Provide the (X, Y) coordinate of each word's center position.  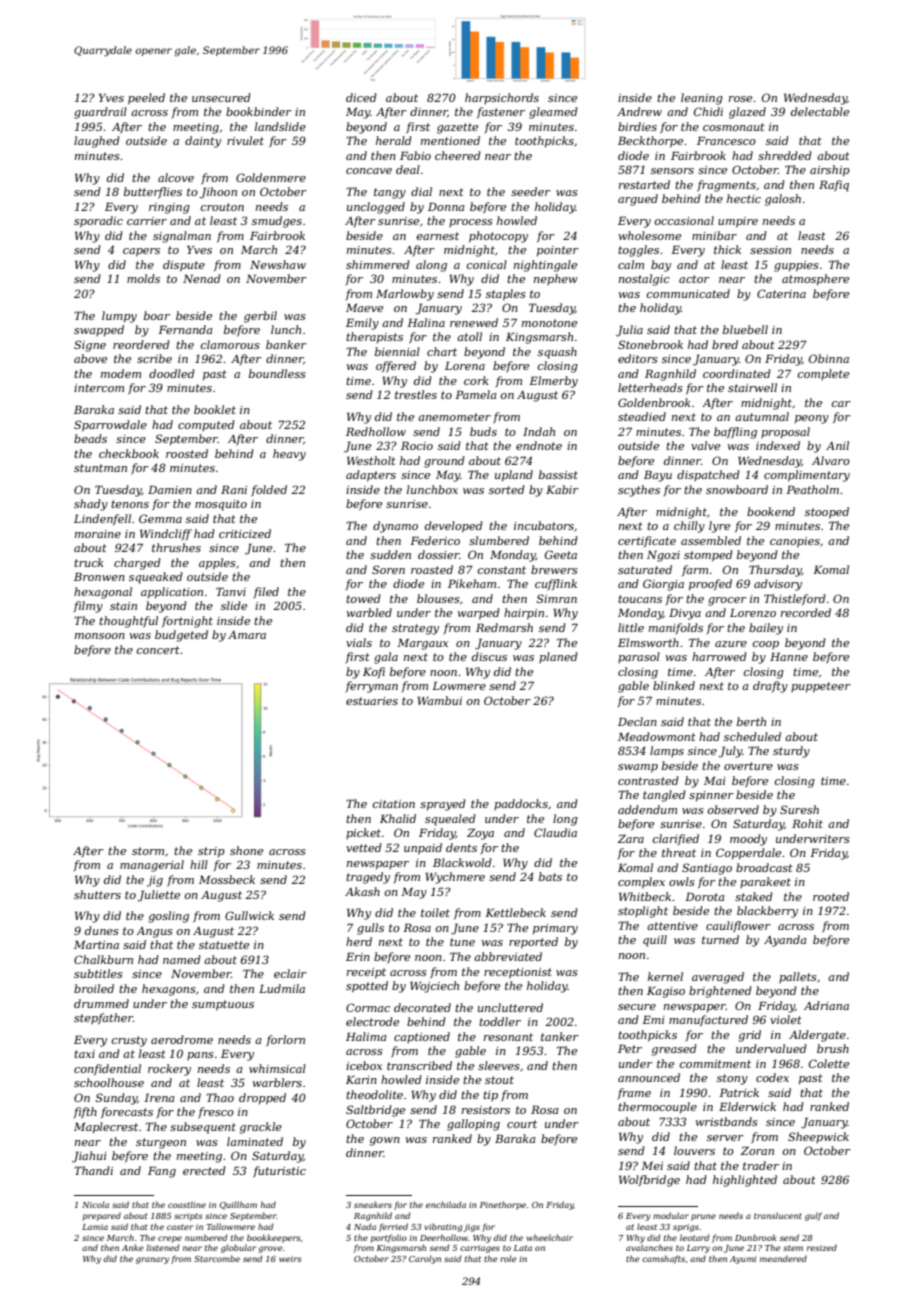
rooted (831, 896)
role (508, 1258)
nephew (556, 279)
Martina (96, 945)
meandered (783, 1258)
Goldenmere (271, 177)
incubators (544, 525)
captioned (422, 1037)
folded (269, 491)
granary (152, 1260)
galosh (783, 200)
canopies (795, 542)
